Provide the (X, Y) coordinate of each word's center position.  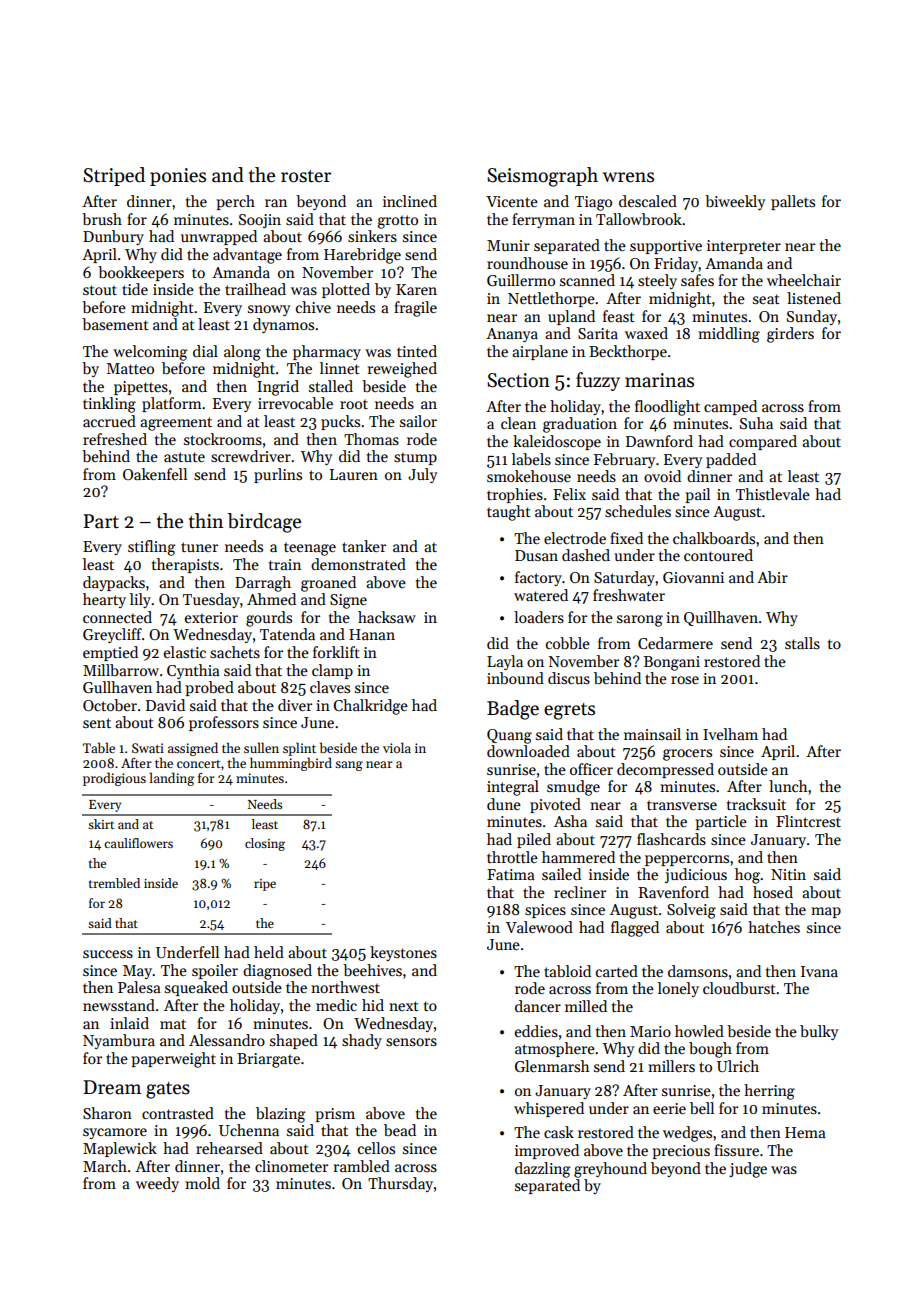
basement (115, 324)
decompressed (665, 770)
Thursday (400, 1184)
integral (513, 788)
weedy (157, 1184)
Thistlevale (773, 494)
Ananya (512, 335)
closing (265, 844)
